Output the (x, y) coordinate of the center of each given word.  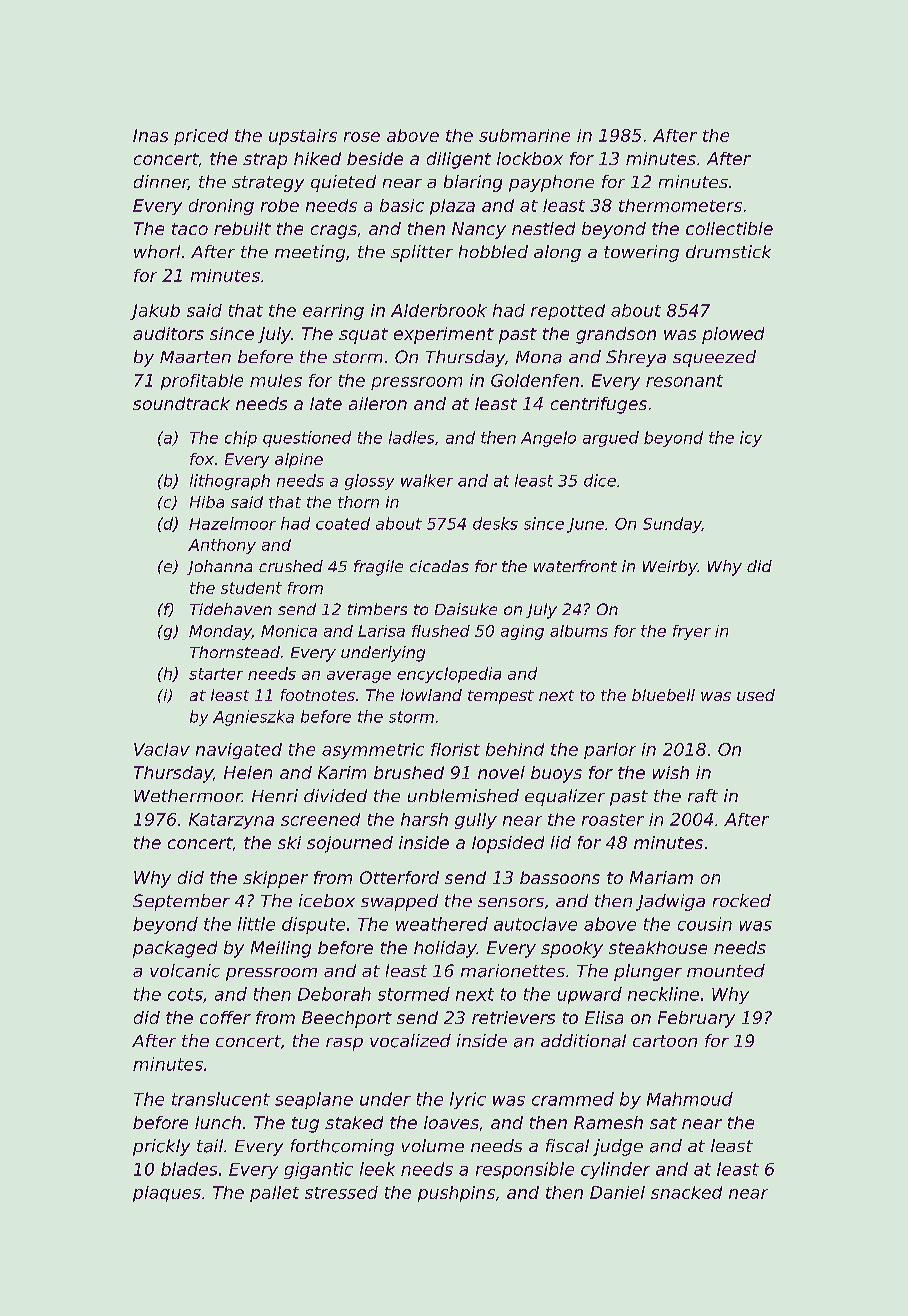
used (756, 695)
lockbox (530, 158)
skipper (275, 879)
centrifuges (599, 405)
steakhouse (658, 947)
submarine (524, 135)
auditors (168, 333)
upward (590, 995)
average (359, 677)
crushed (291, 566)
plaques (167, 1194)
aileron (378, 403)
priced (201, 137)
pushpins (456, 1194)
